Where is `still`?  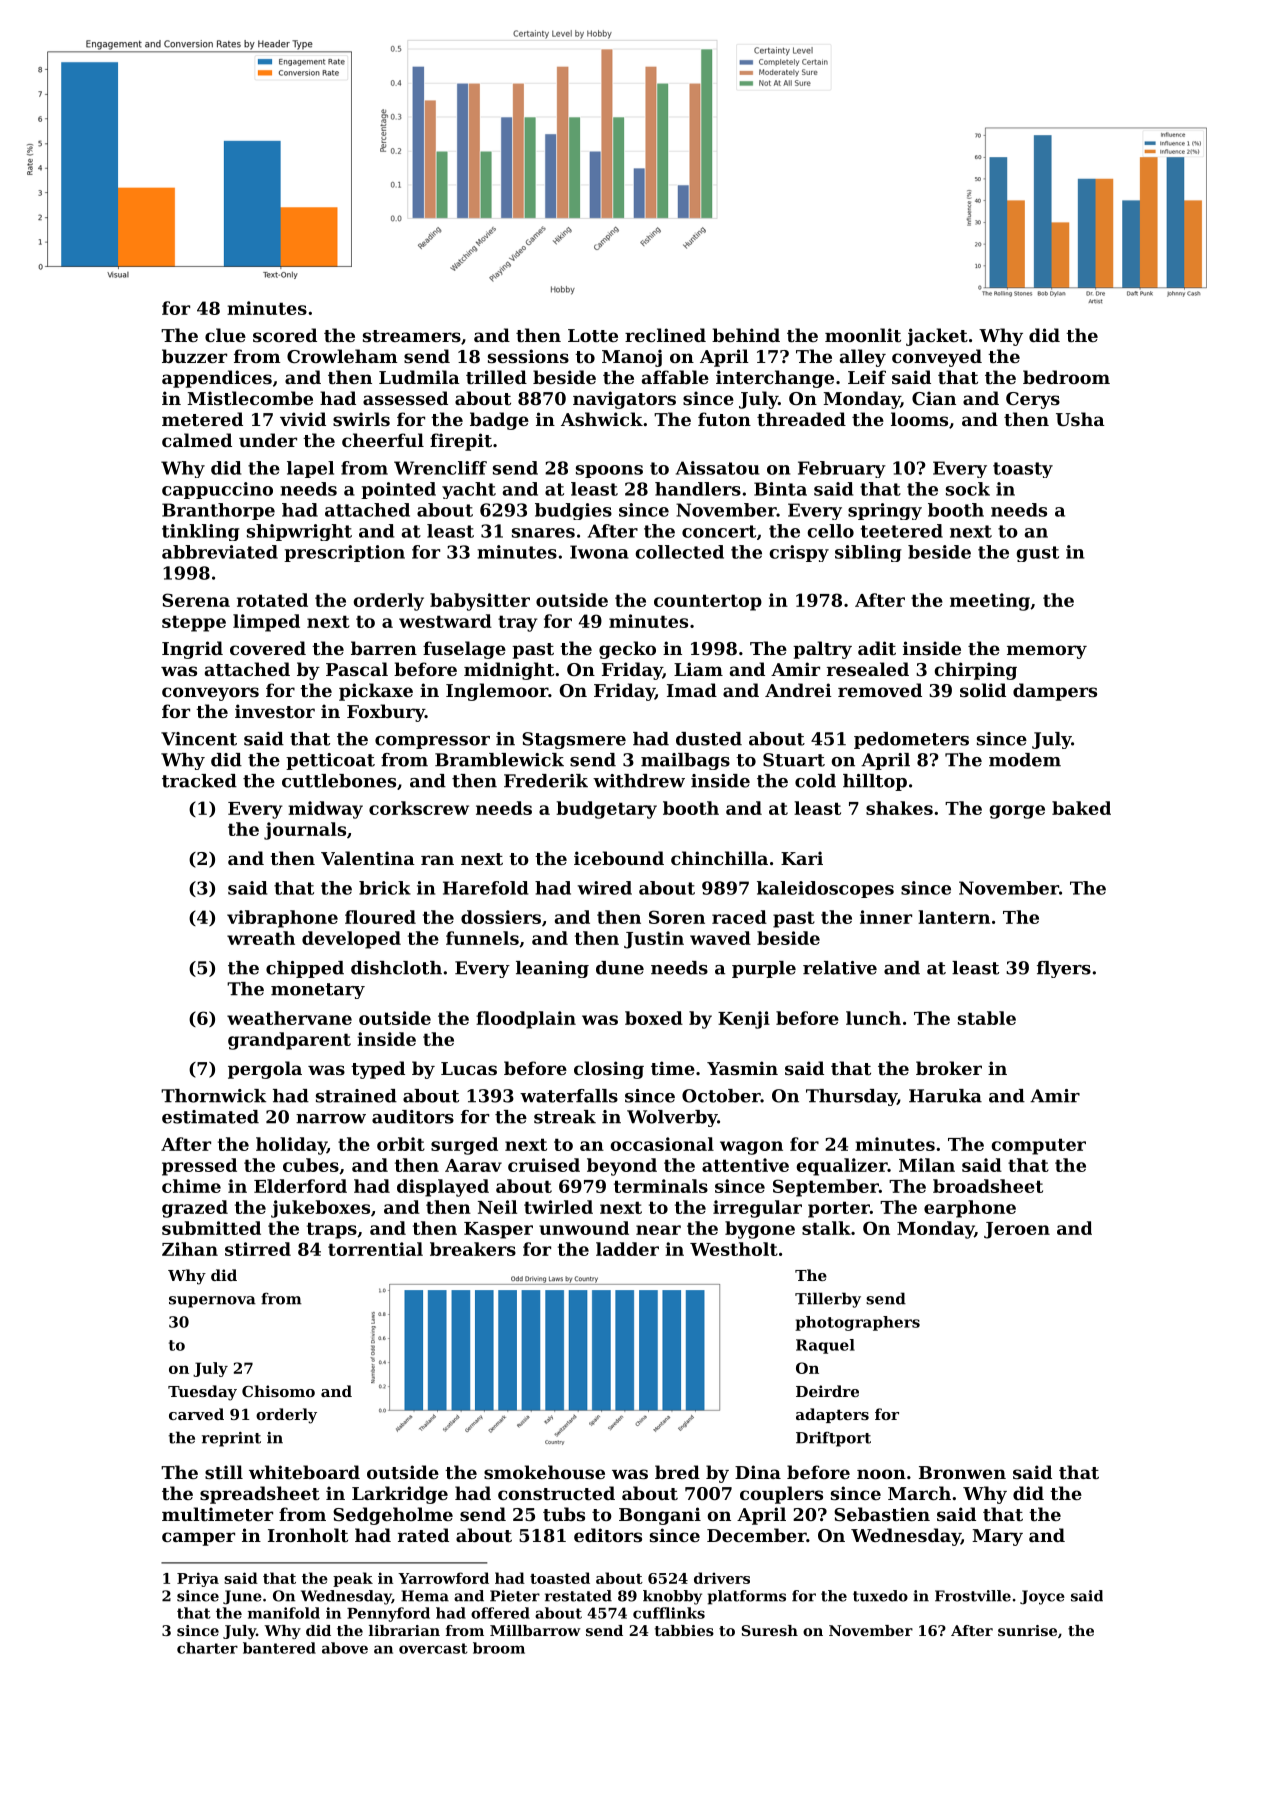 still is located at coordinates (224, 1472).
